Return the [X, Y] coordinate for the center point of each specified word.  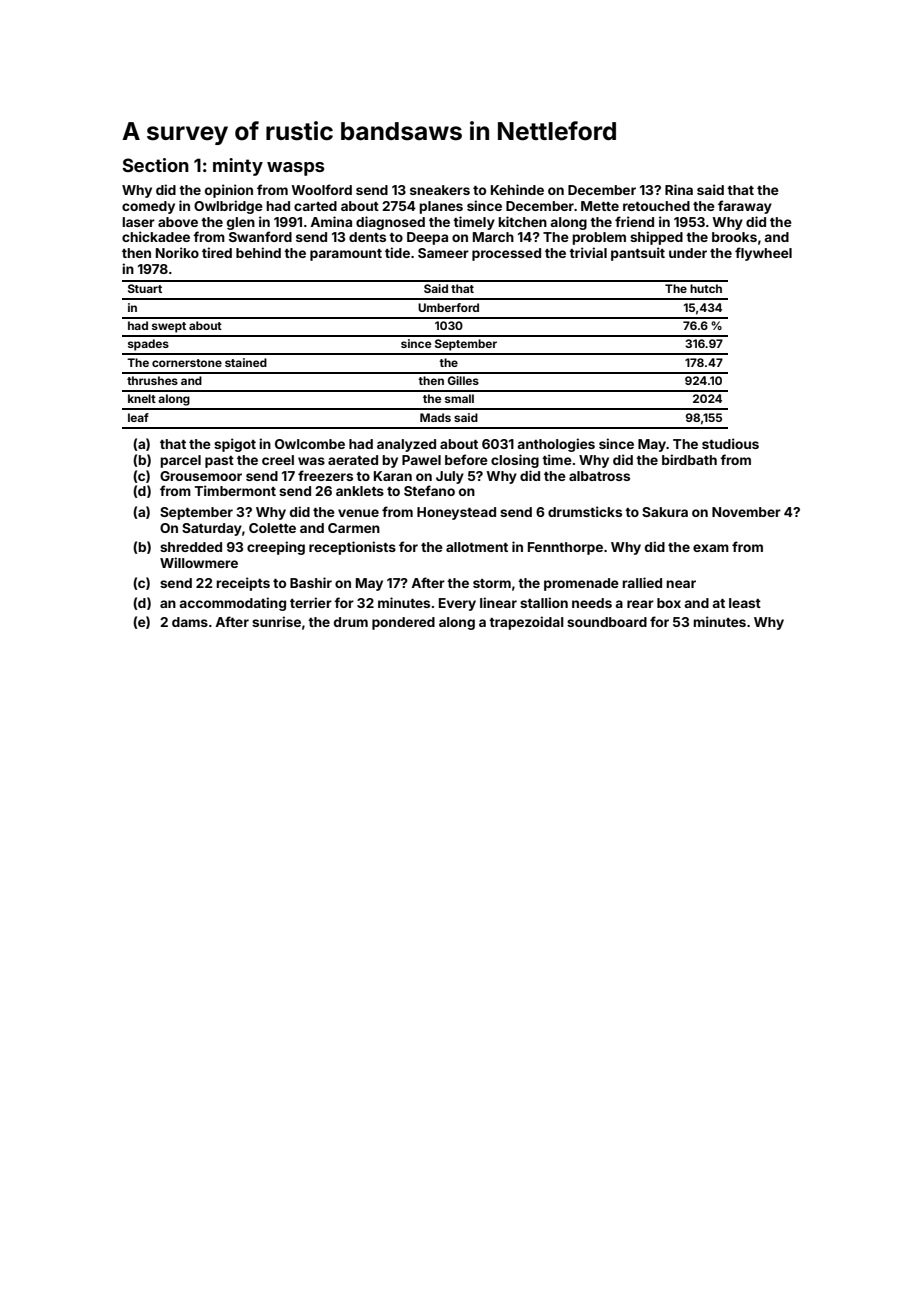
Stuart [145, 288]
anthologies [556, 445]
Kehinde [517, 189]
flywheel [763, 254]
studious [730, 443]
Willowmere [199, 562]
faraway [745, 207]
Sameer [443, 253]
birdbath [689, 459]
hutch [706, 288]
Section [155, 165]
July [450, 477]
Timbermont [235, 490]
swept [169, 327]
